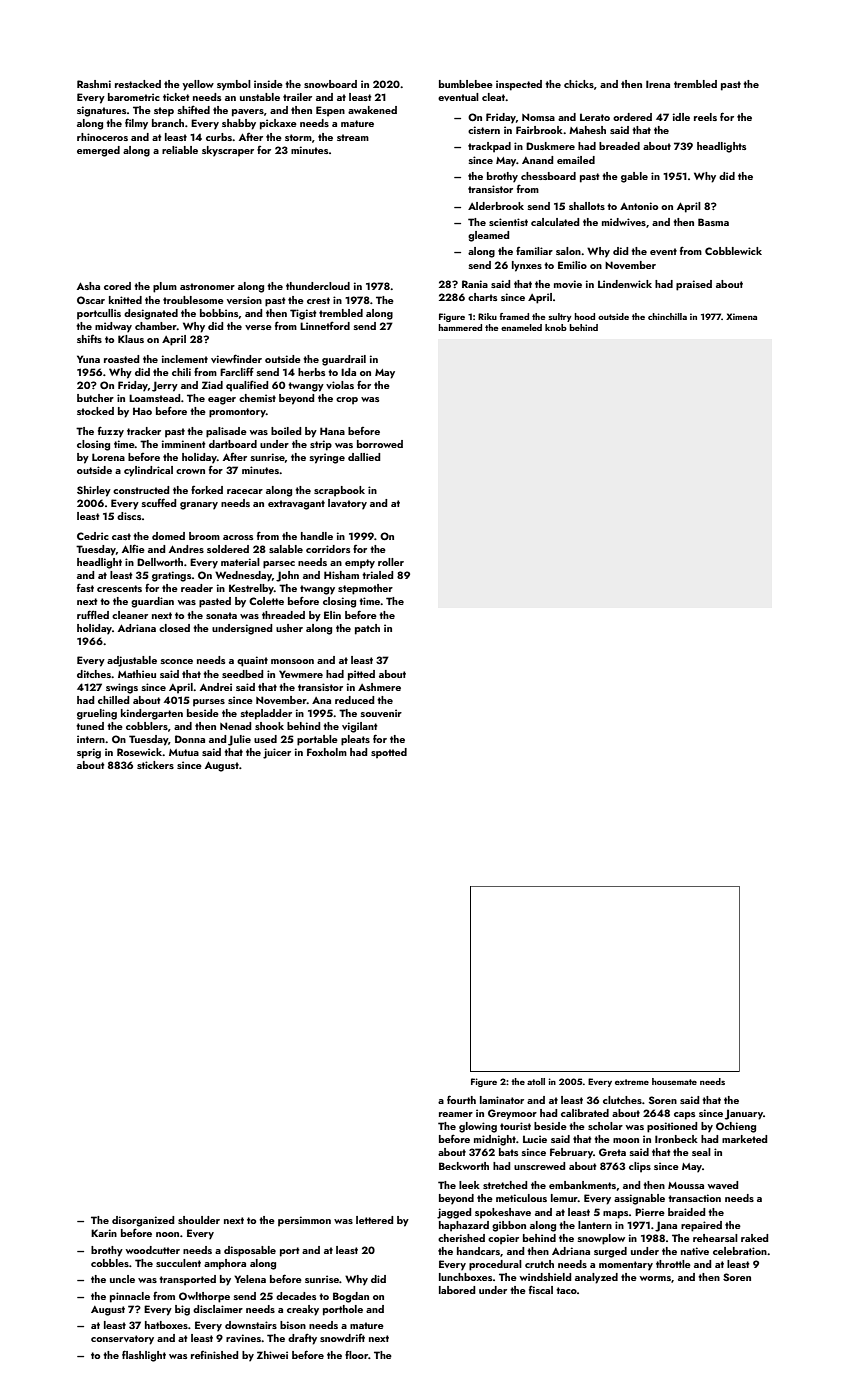 This document has width=849, height=1400. Describe the element at coordinates (632, 1082) in the document. I see `extreme` at that location.
